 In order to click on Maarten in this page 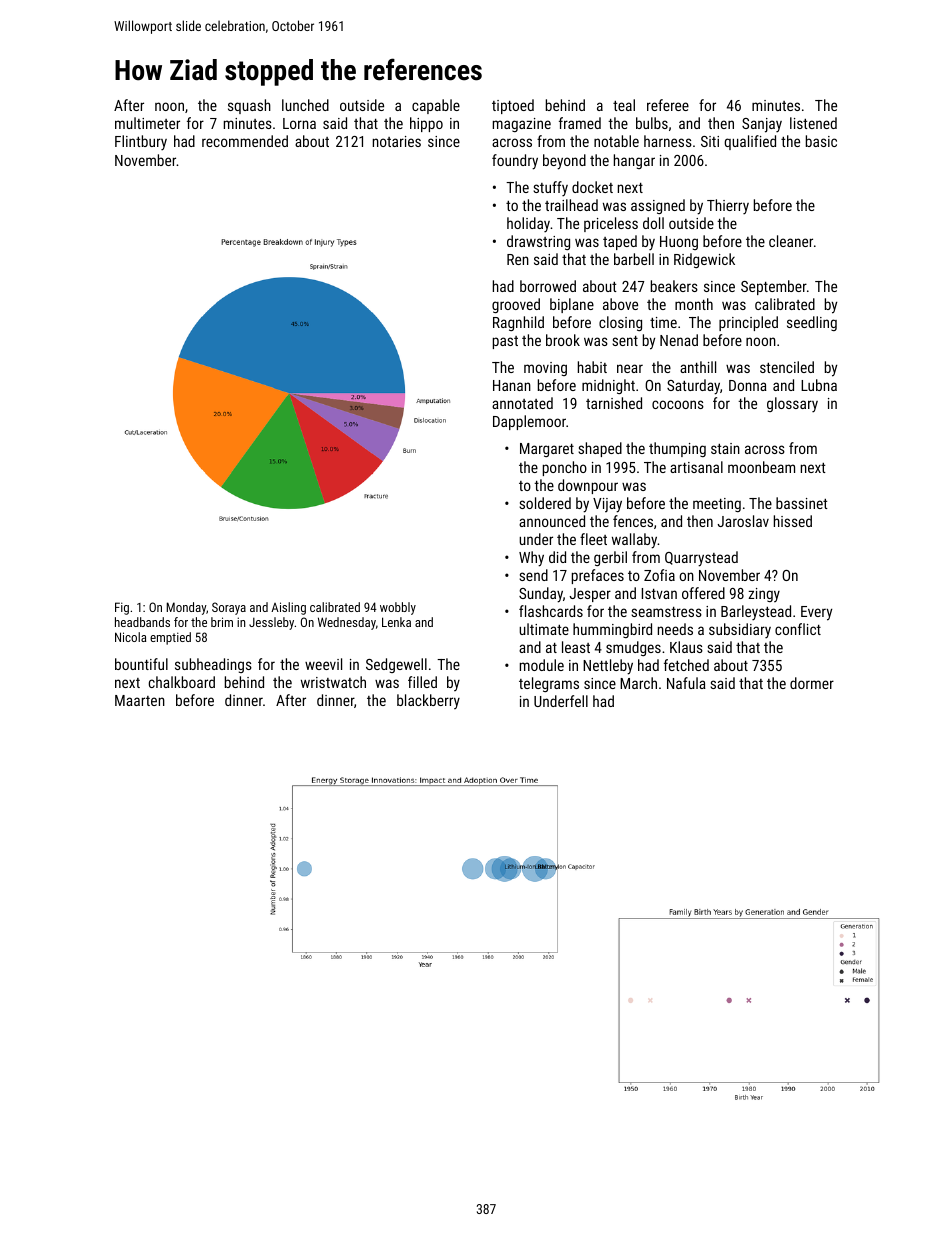, I will do `click(140, 700)`.
